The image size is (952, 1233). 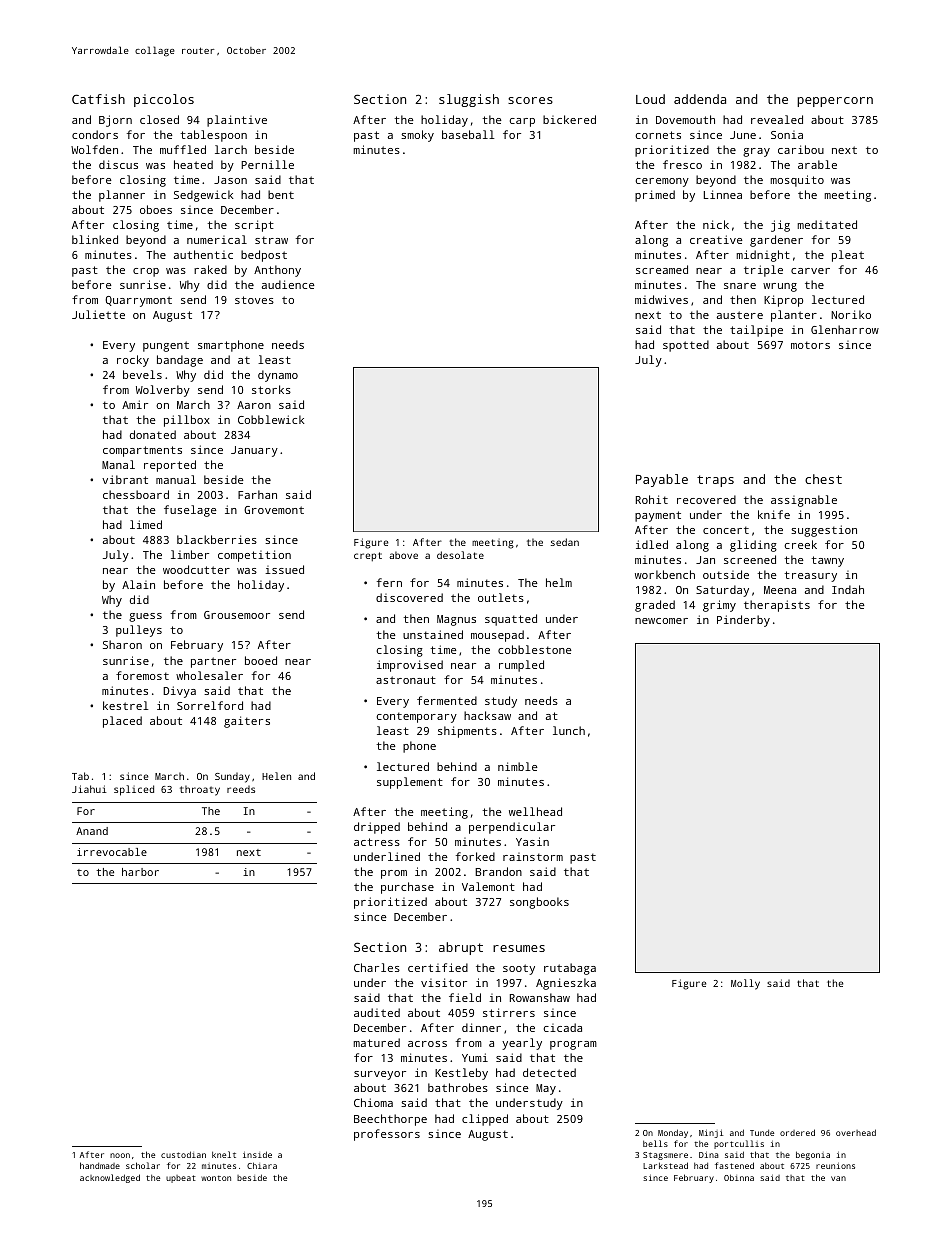 I want to click on supplement, so click(x=410, y=783).
